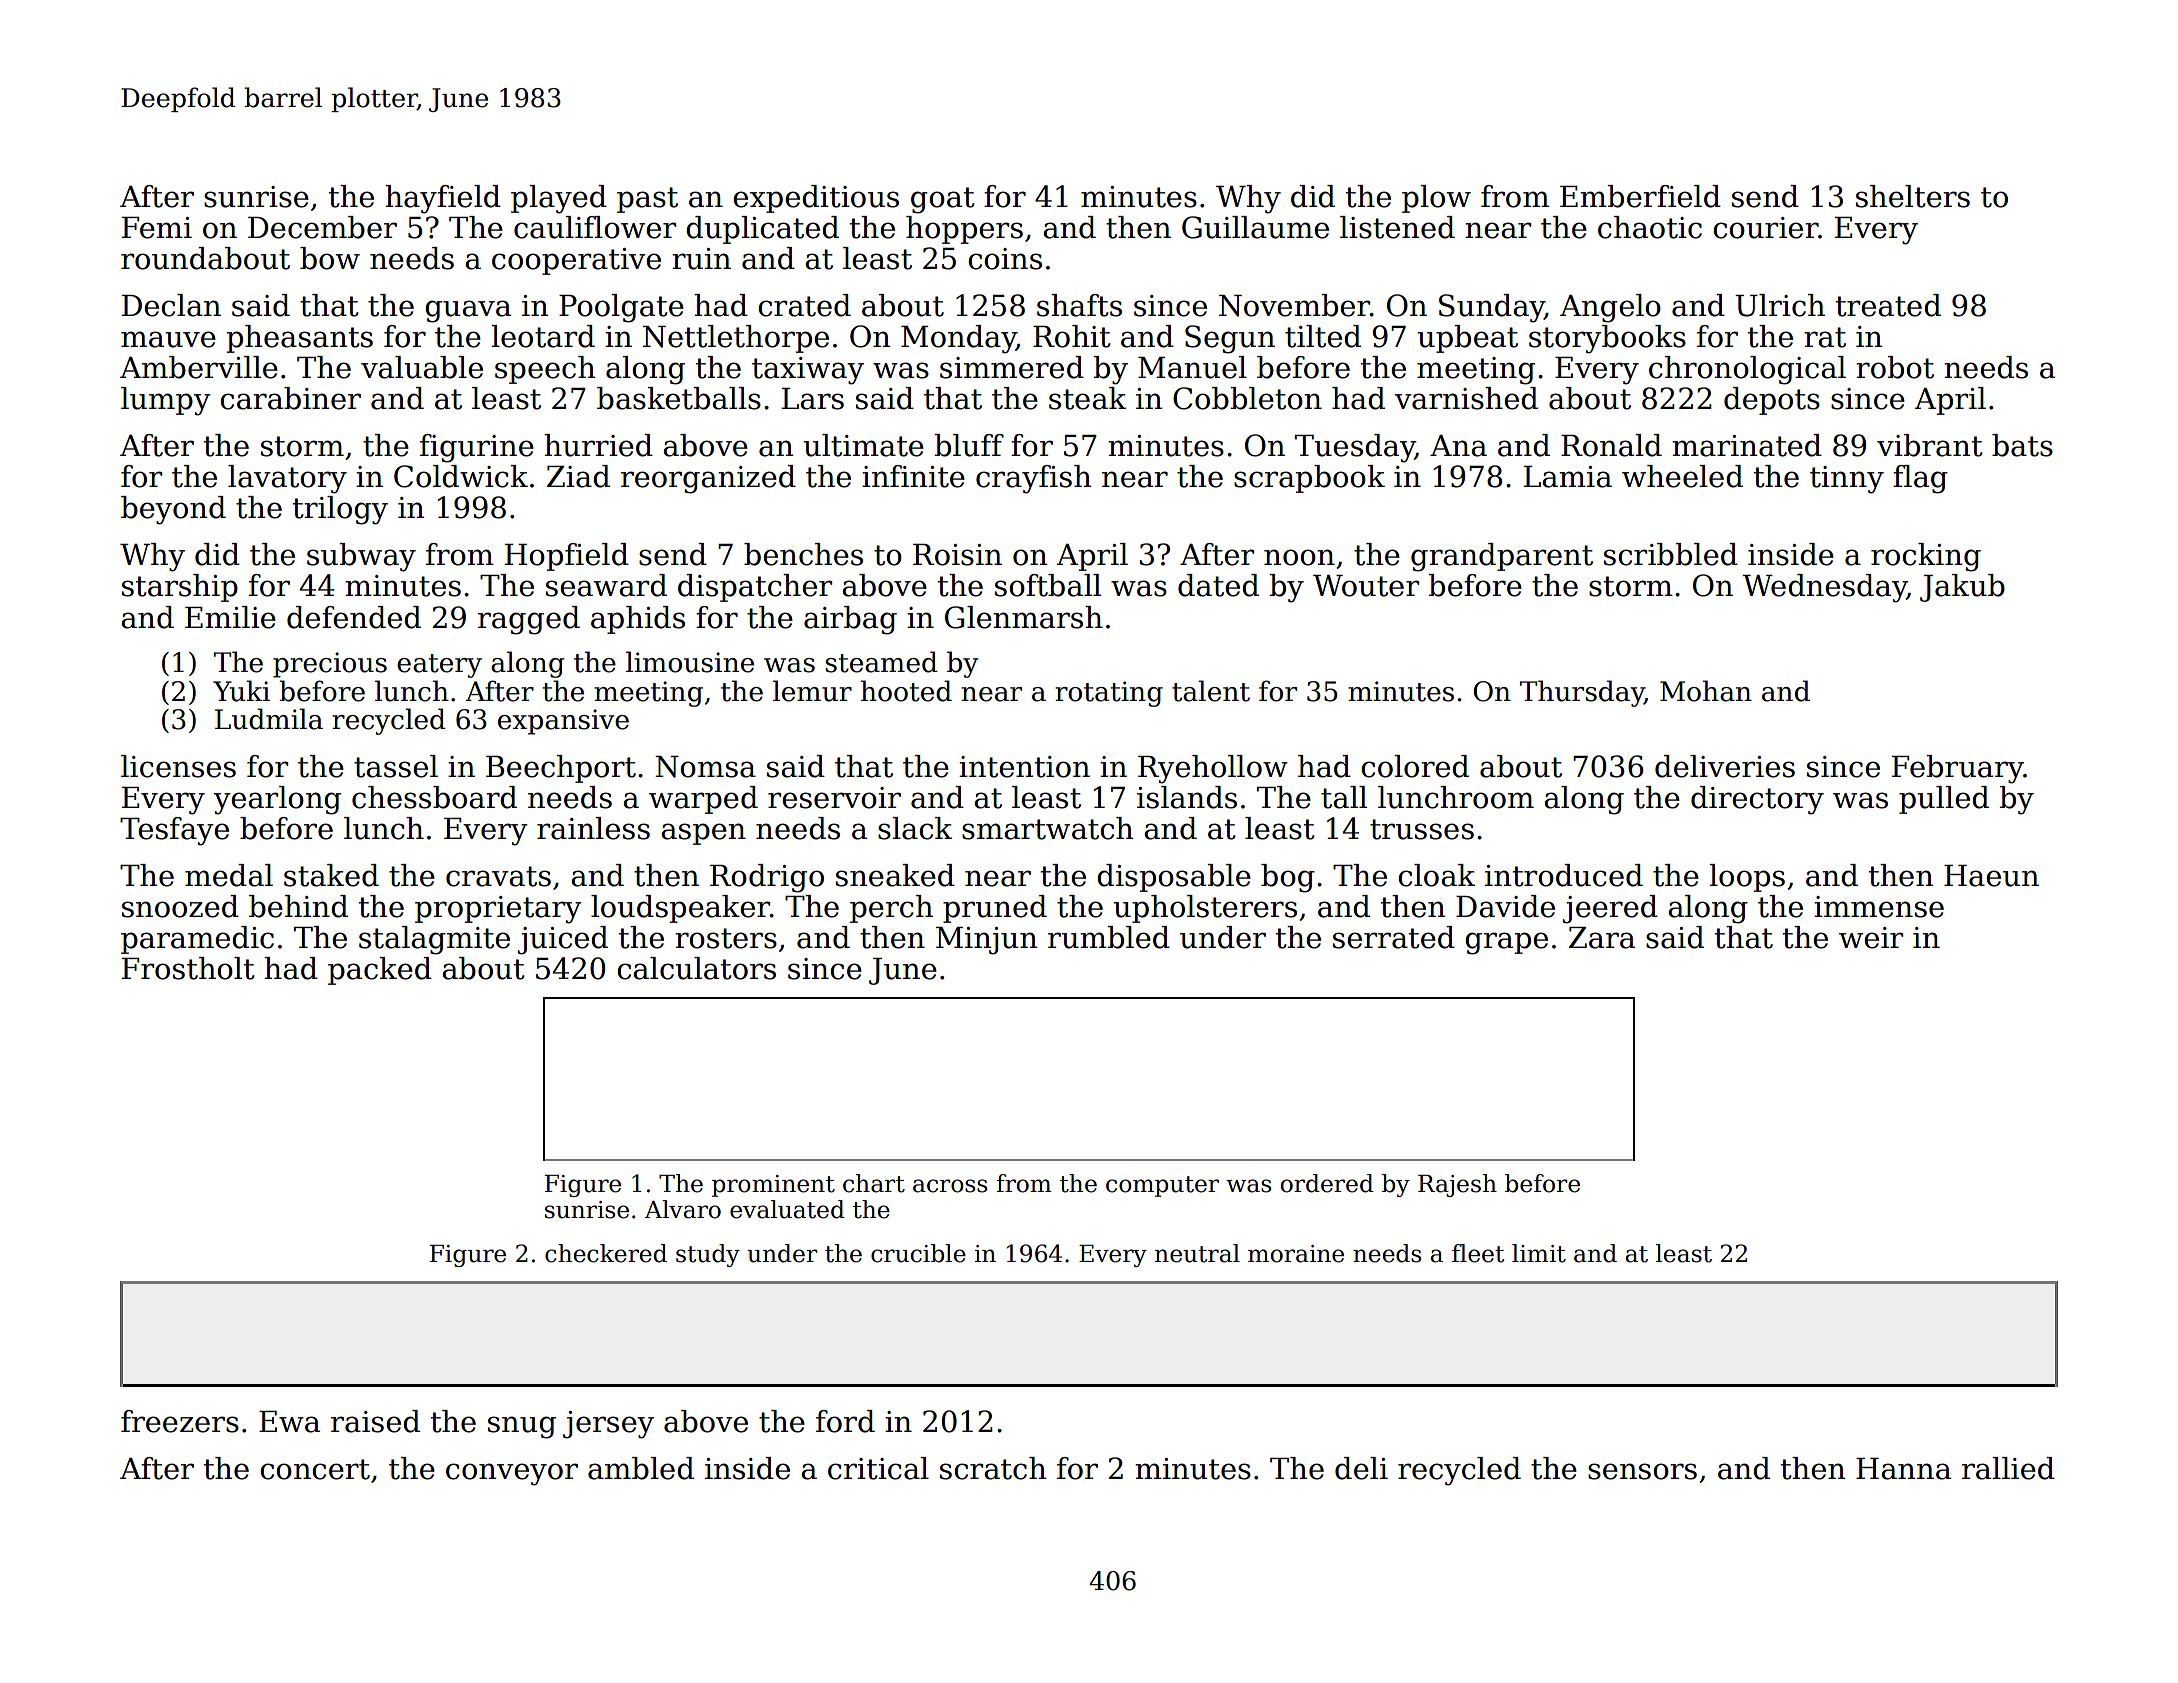  I want to click on conveyor, so click(512, 1474).
